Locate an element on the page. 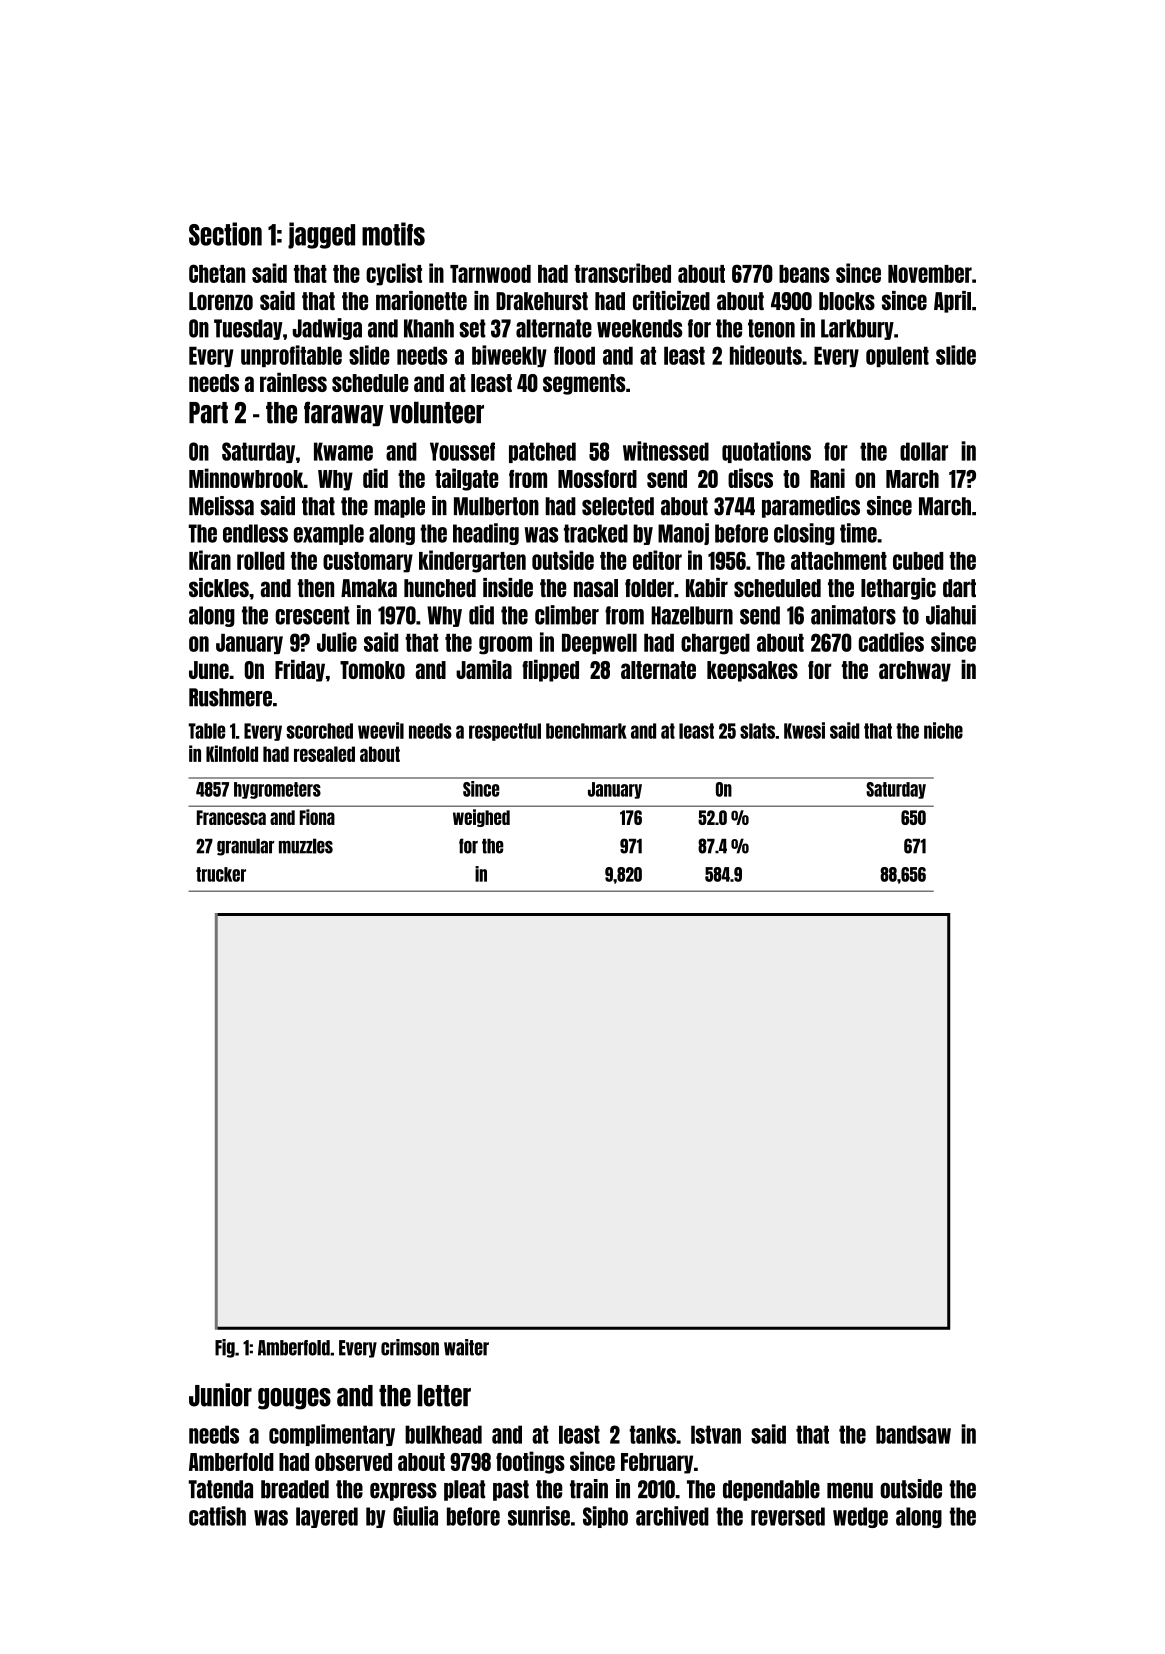 This image has height=1654, width=1165. caddies is located at coordinates (891, 642).
